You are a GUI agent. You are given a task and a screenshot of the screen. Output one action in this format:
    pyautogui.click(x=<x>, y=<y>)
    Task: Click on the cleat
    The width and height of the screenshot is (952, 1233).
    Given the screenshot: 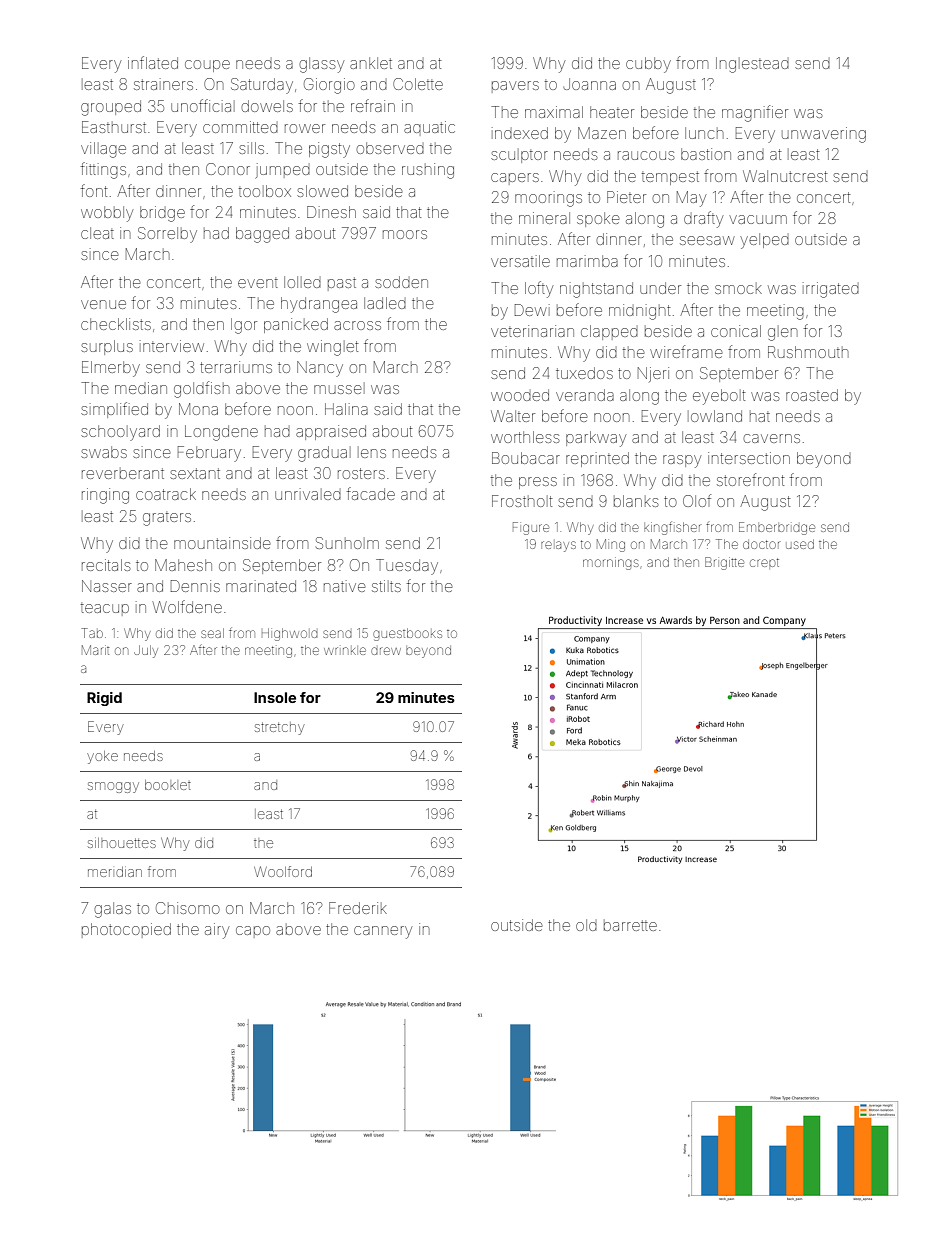 What is the action you would take?
    pyautogui.click(x=97, y=233)
